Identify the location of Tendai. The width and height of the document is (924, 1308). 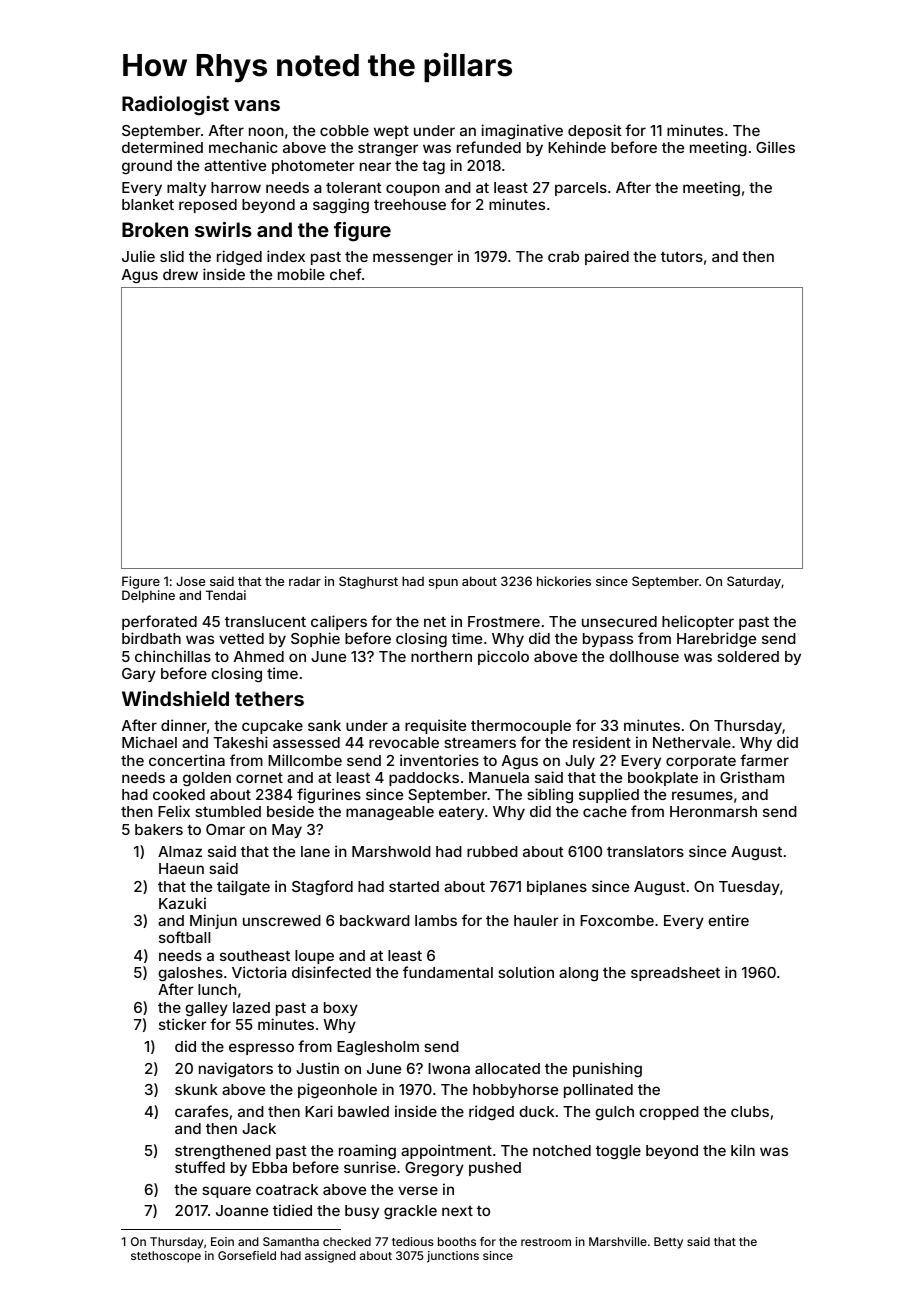
(226, 595).
